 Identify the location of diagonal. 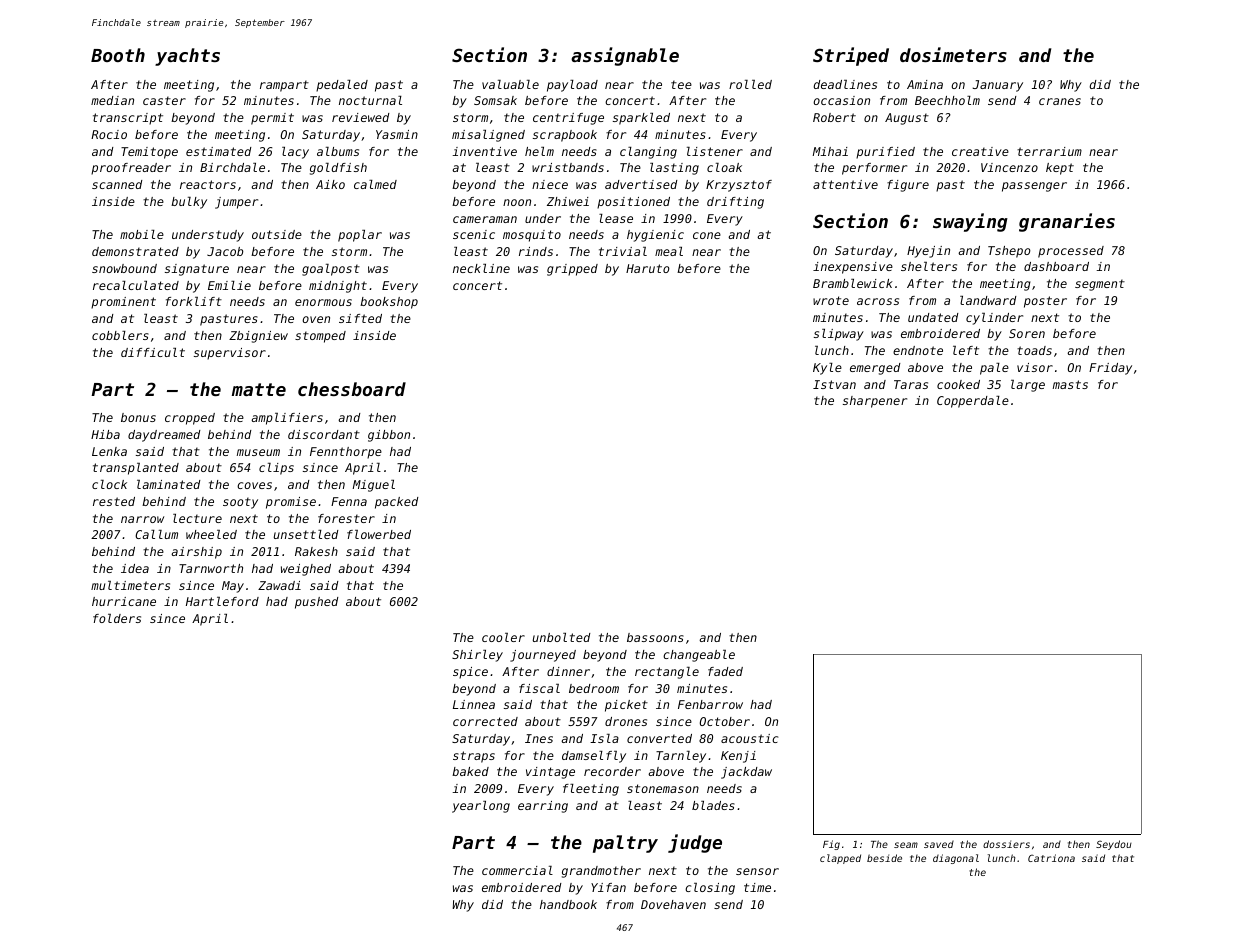
(956, 859).
